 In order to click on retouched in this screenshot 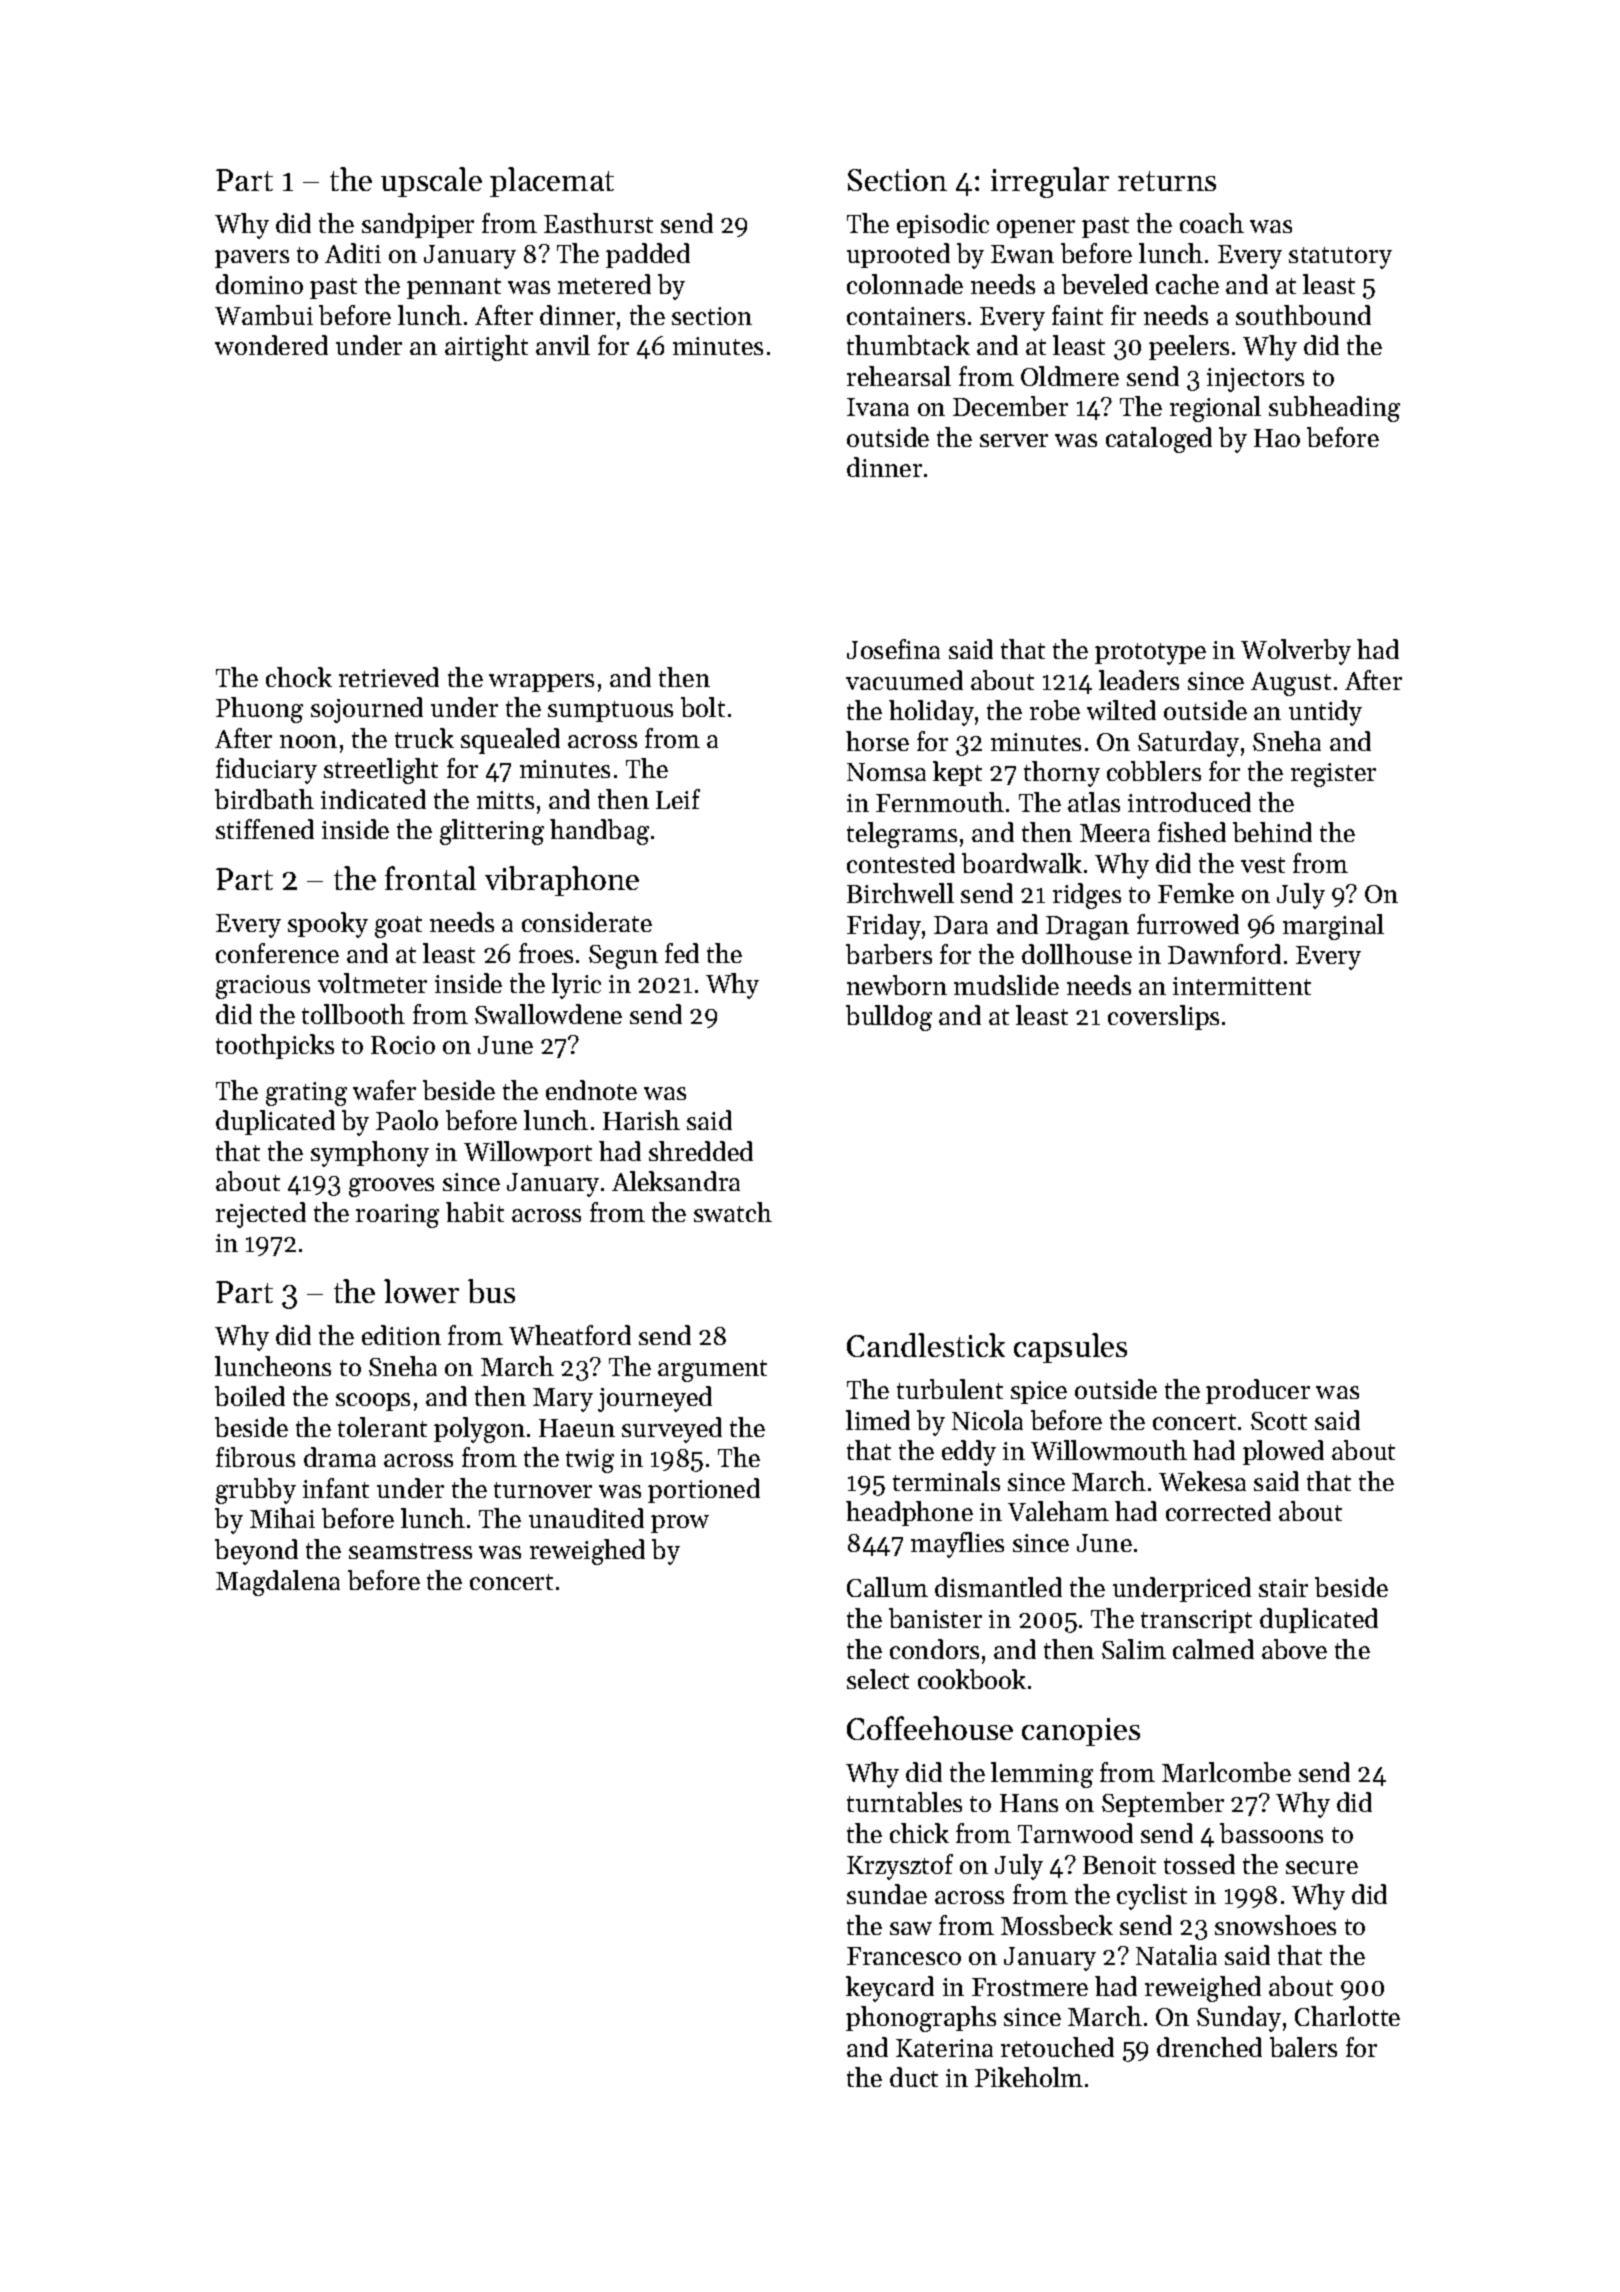, I will do `click(1057, 2047)`.
